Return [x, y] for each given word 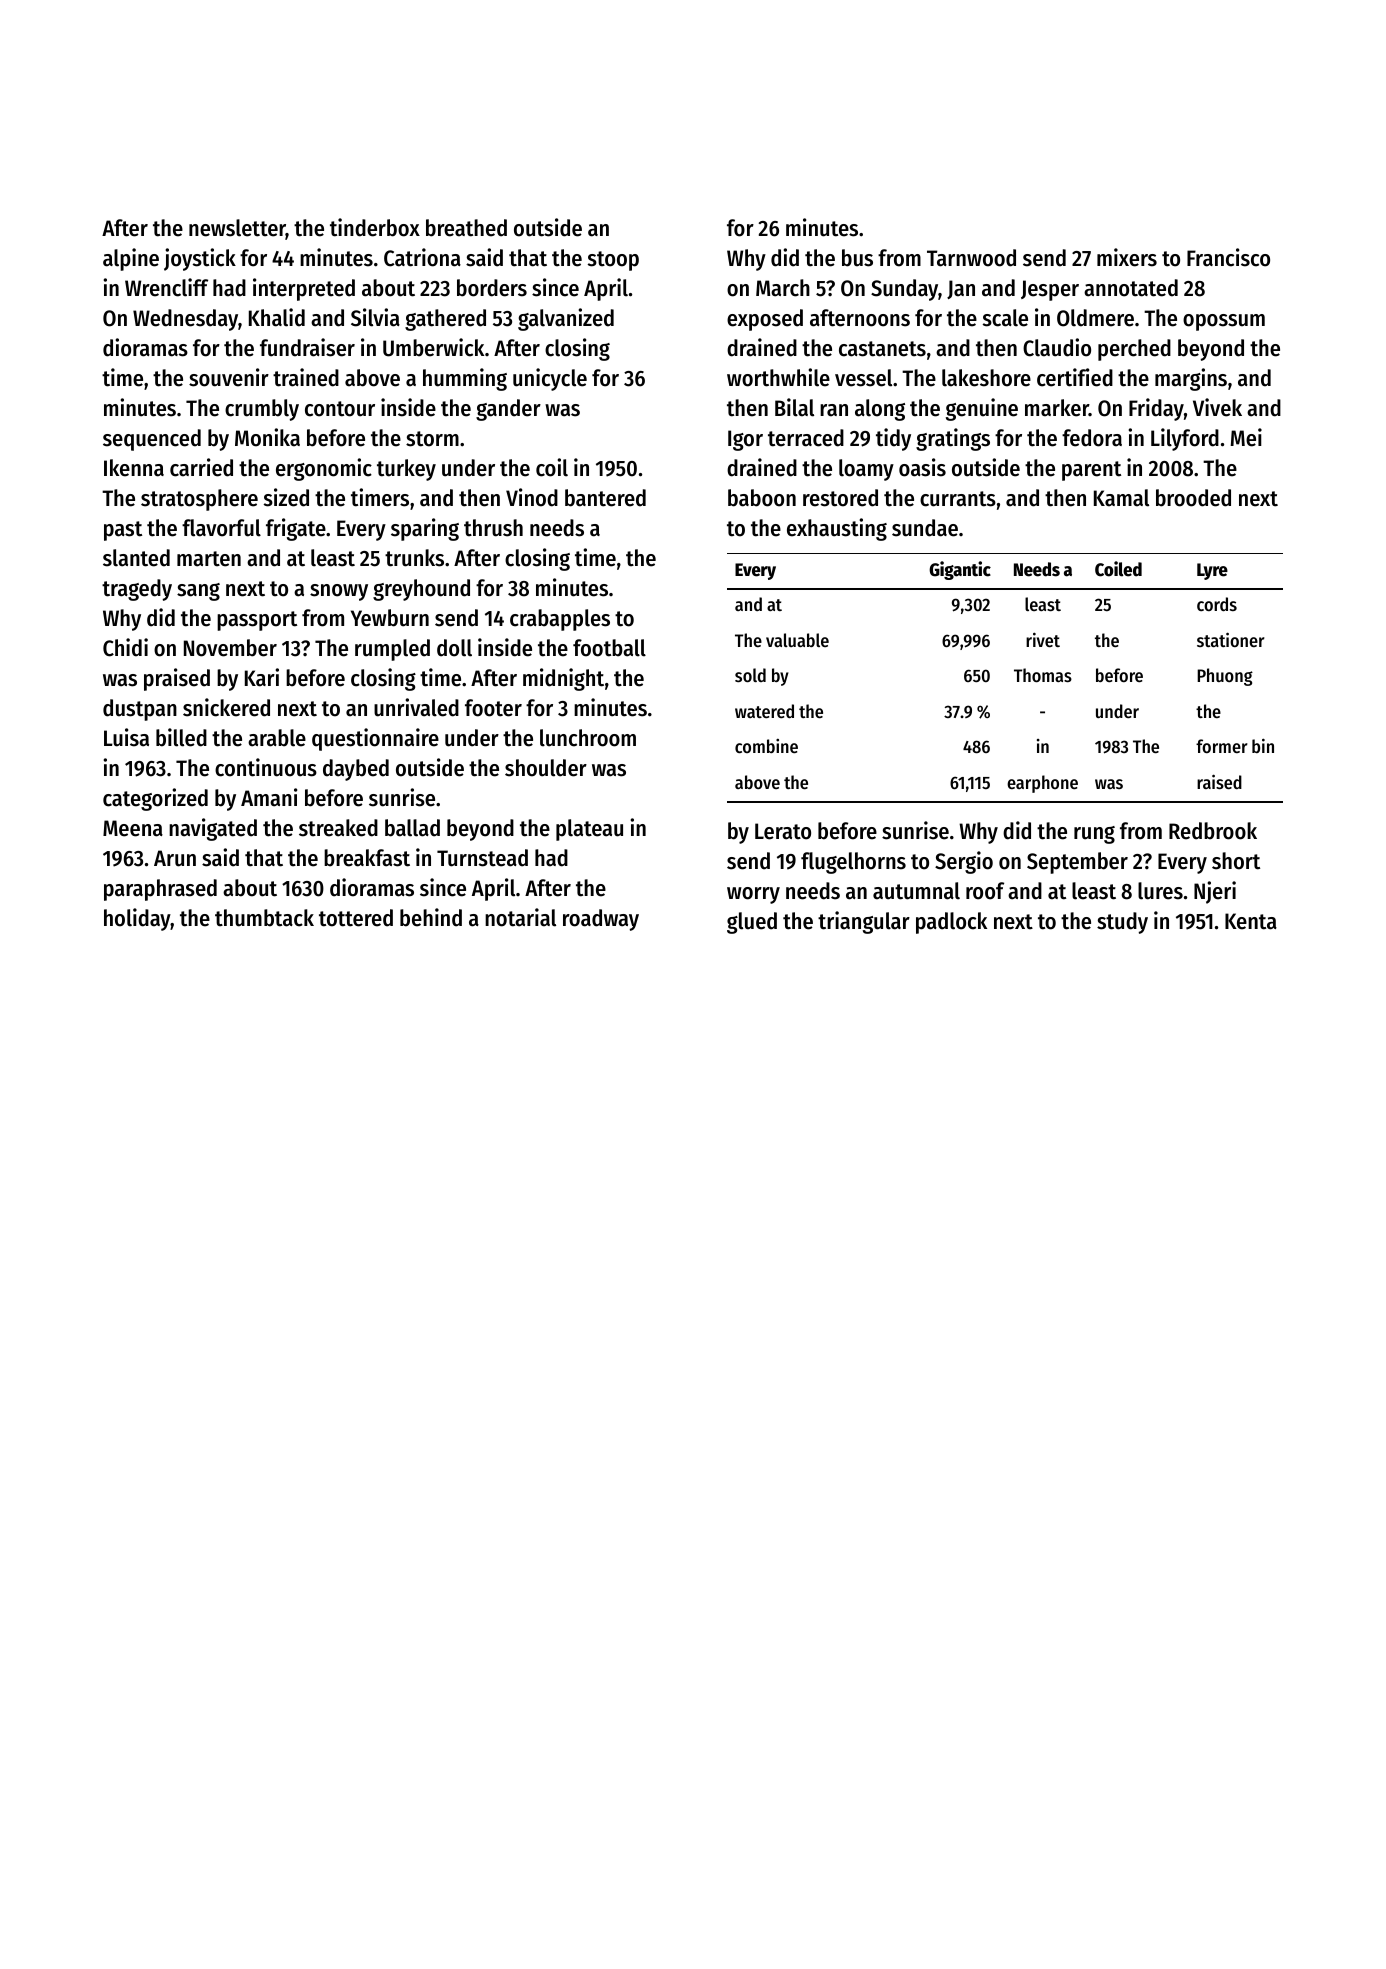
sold [750, 675]
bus [857, 258]
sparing [425, 529]
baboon [762, 498]
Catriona [422, 257]
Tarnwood [971, 258]
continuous [266, 767]
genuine [982, 409]
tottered [356, 918]
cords [1217, 604]
